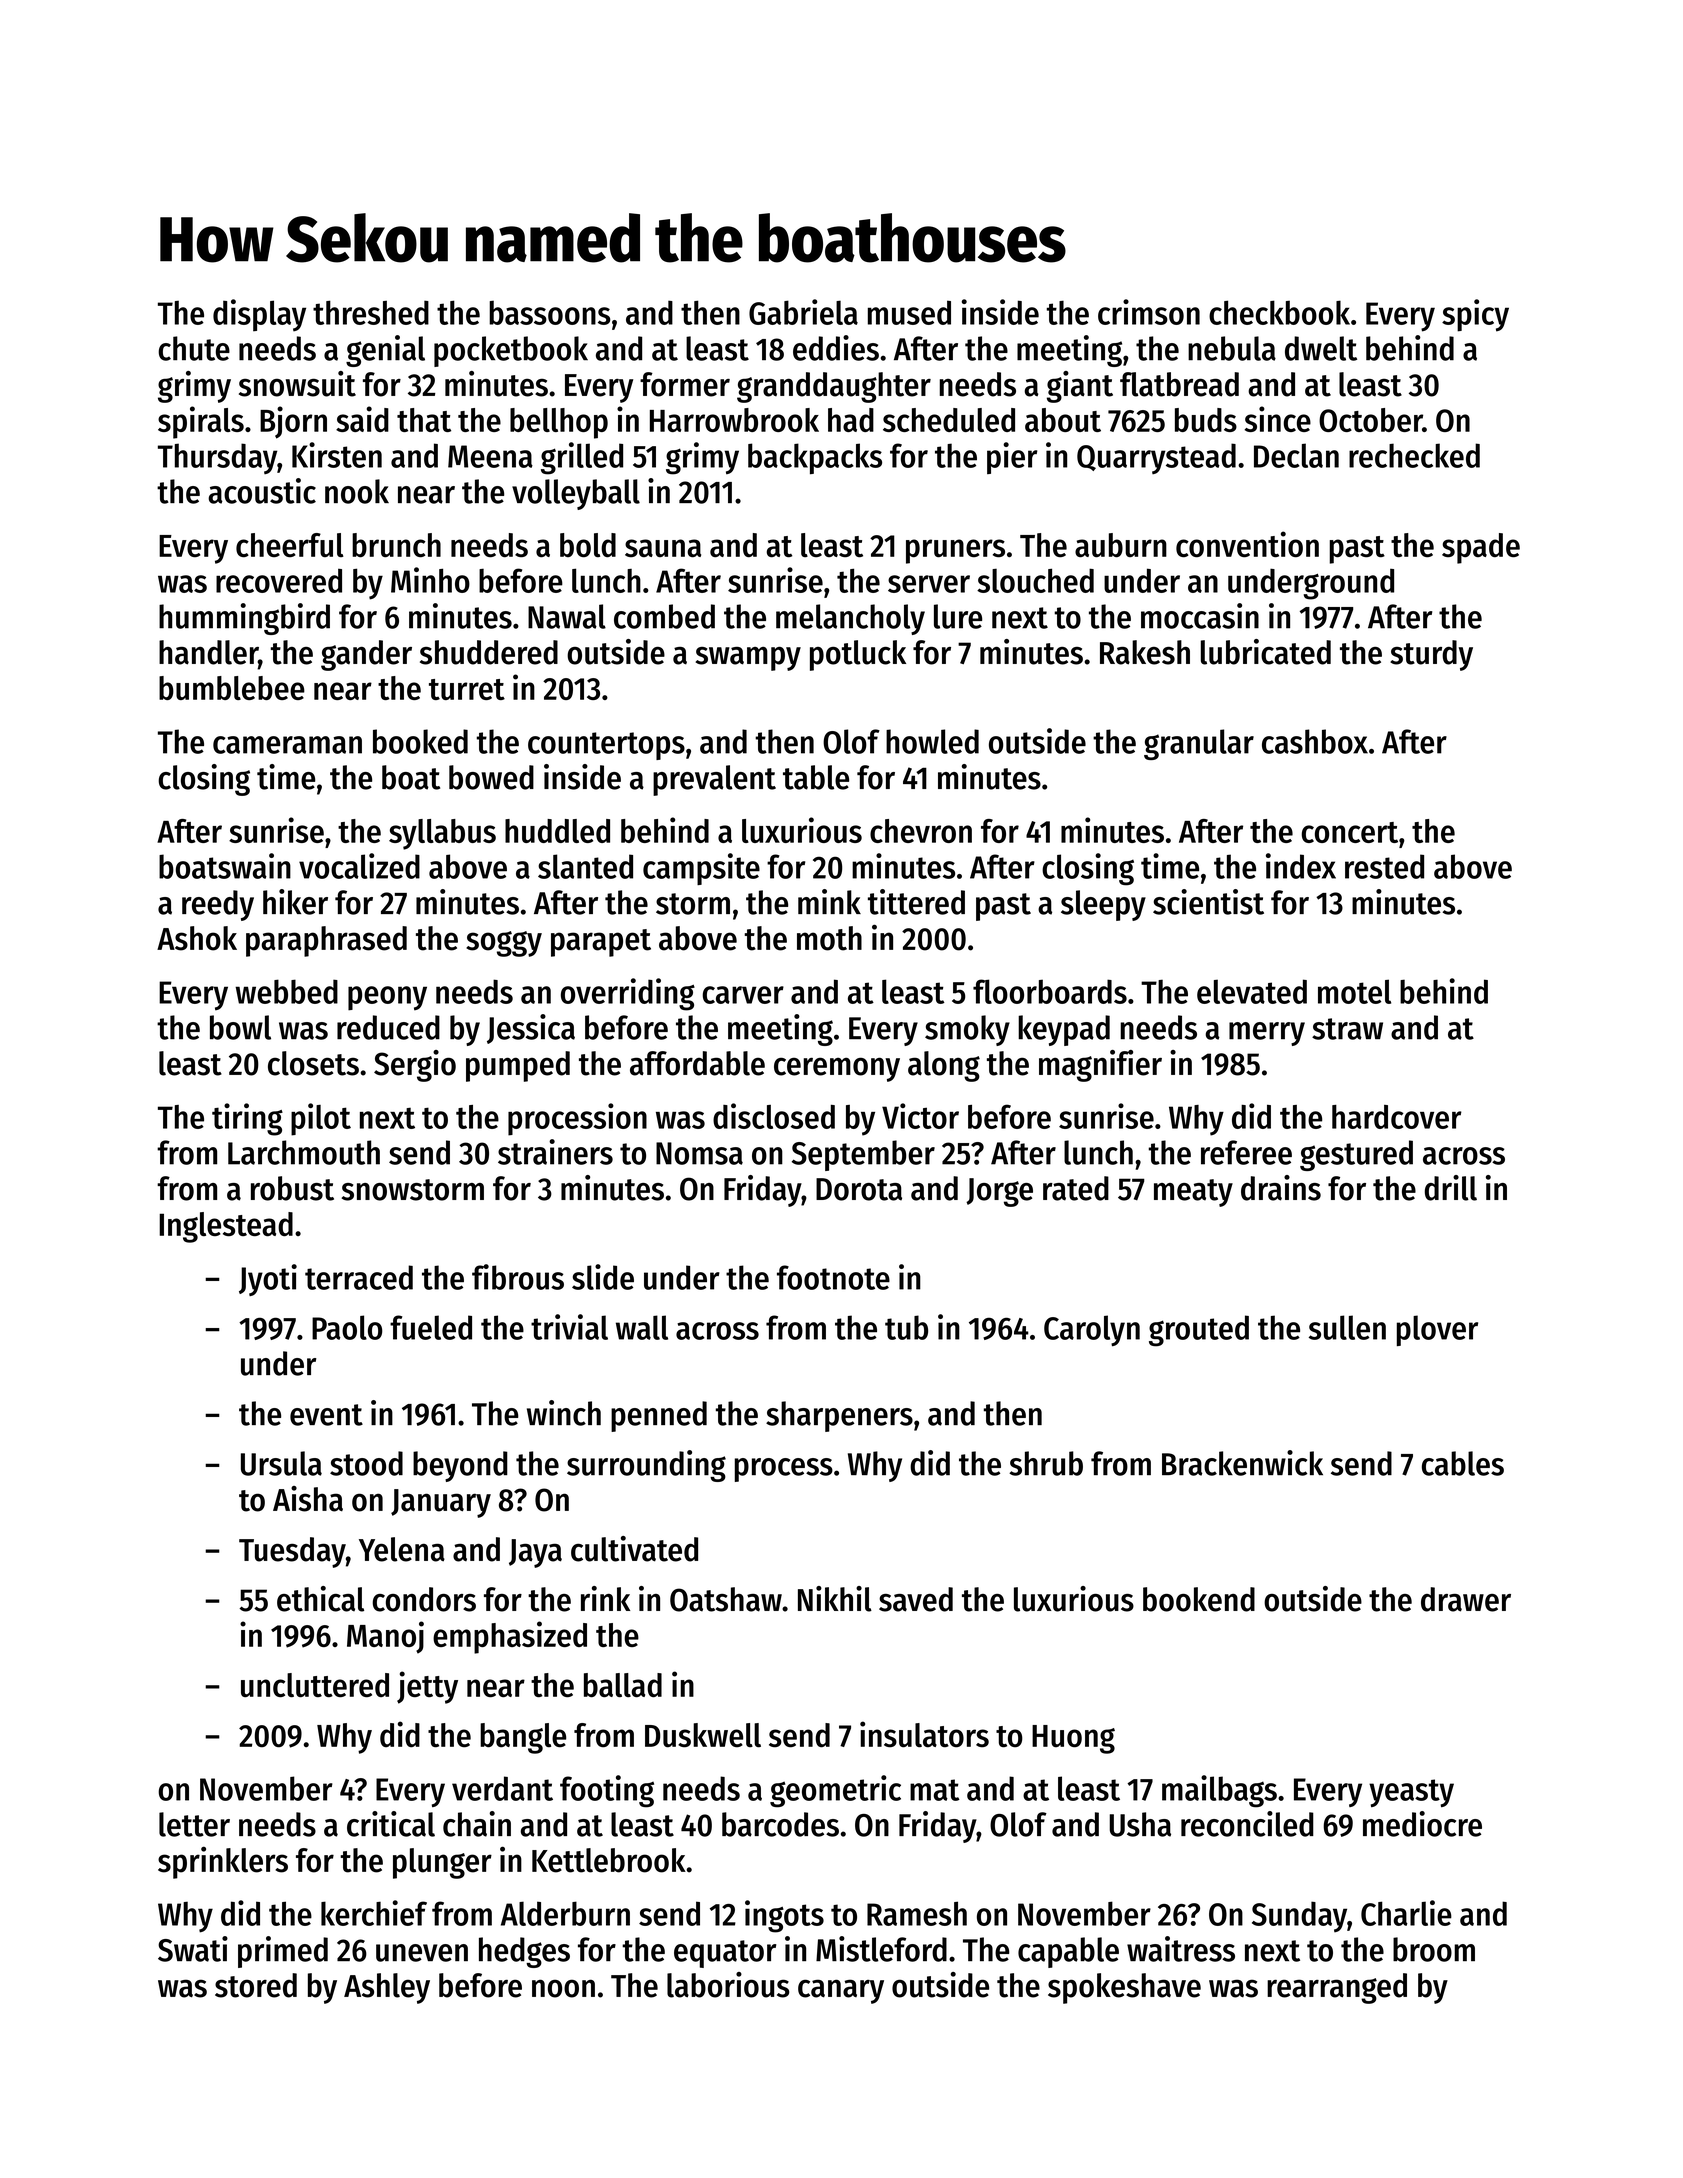  I want to click on saved, so click(916, 1599).
